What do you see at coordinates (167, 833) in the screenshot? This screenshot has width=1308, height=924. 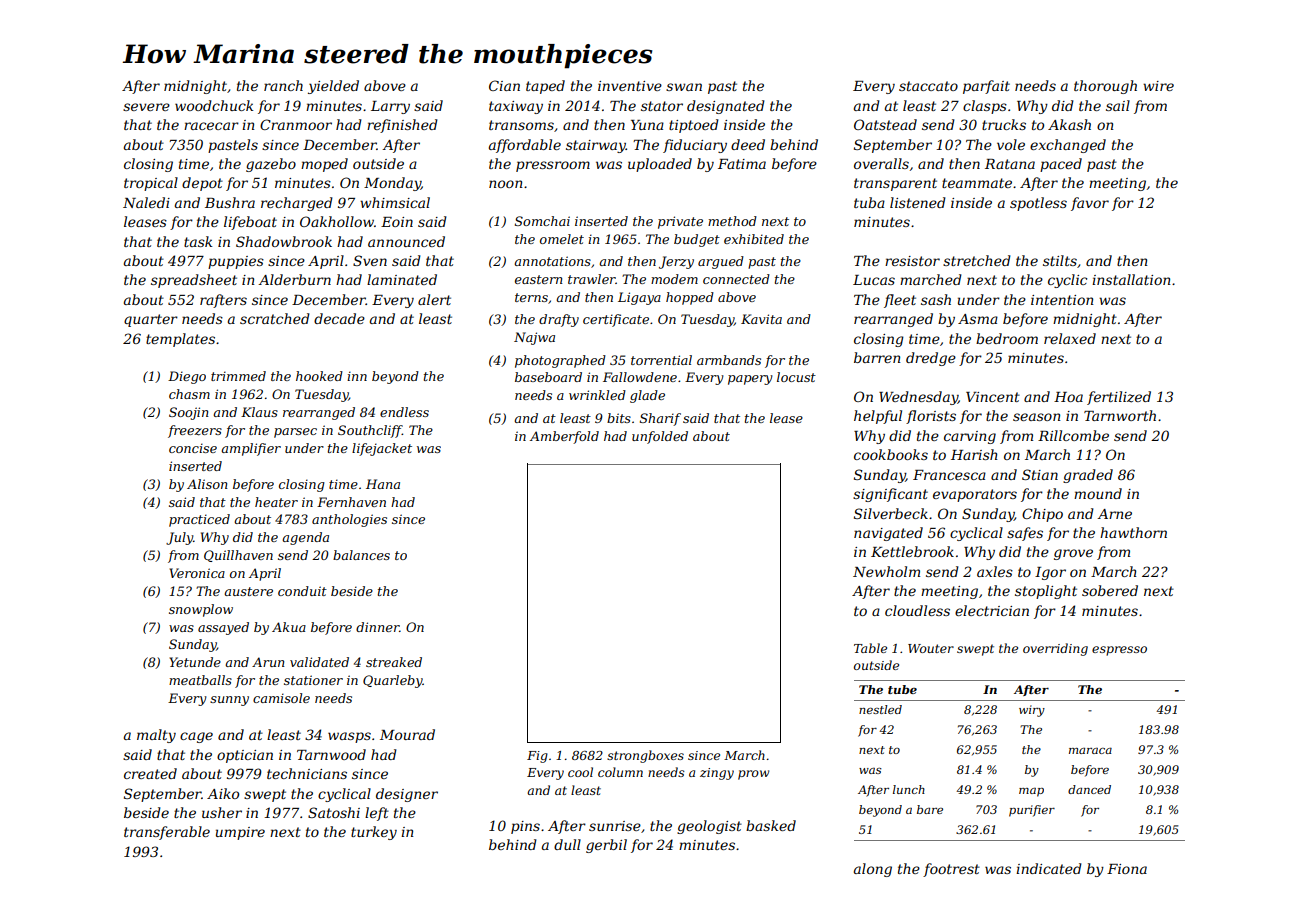 I see `transferable` at bounding box center [167, 833].
